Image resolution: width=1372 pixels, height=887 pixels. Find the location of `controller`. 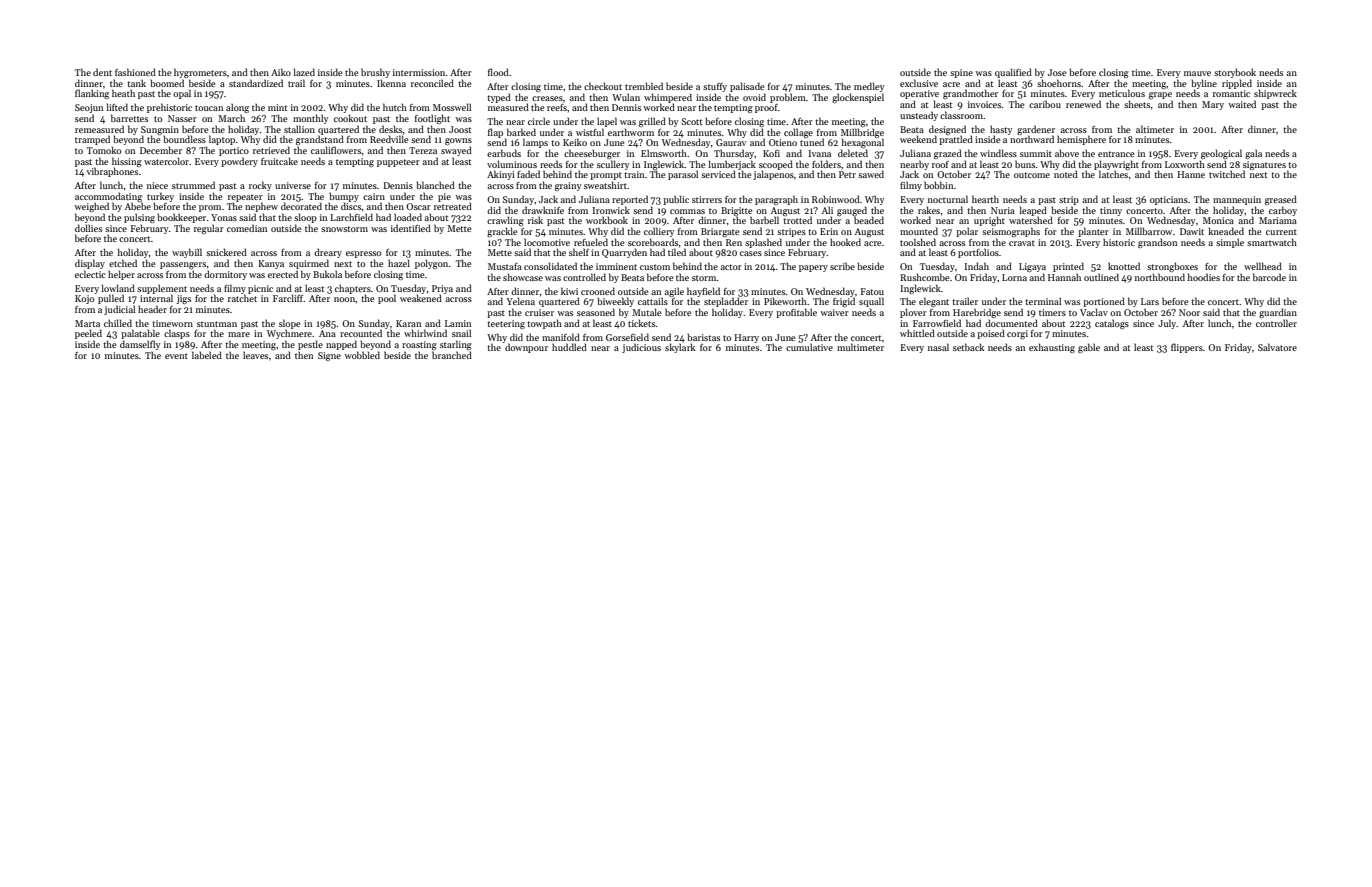

controller is located at coordinates (1276, 323).
